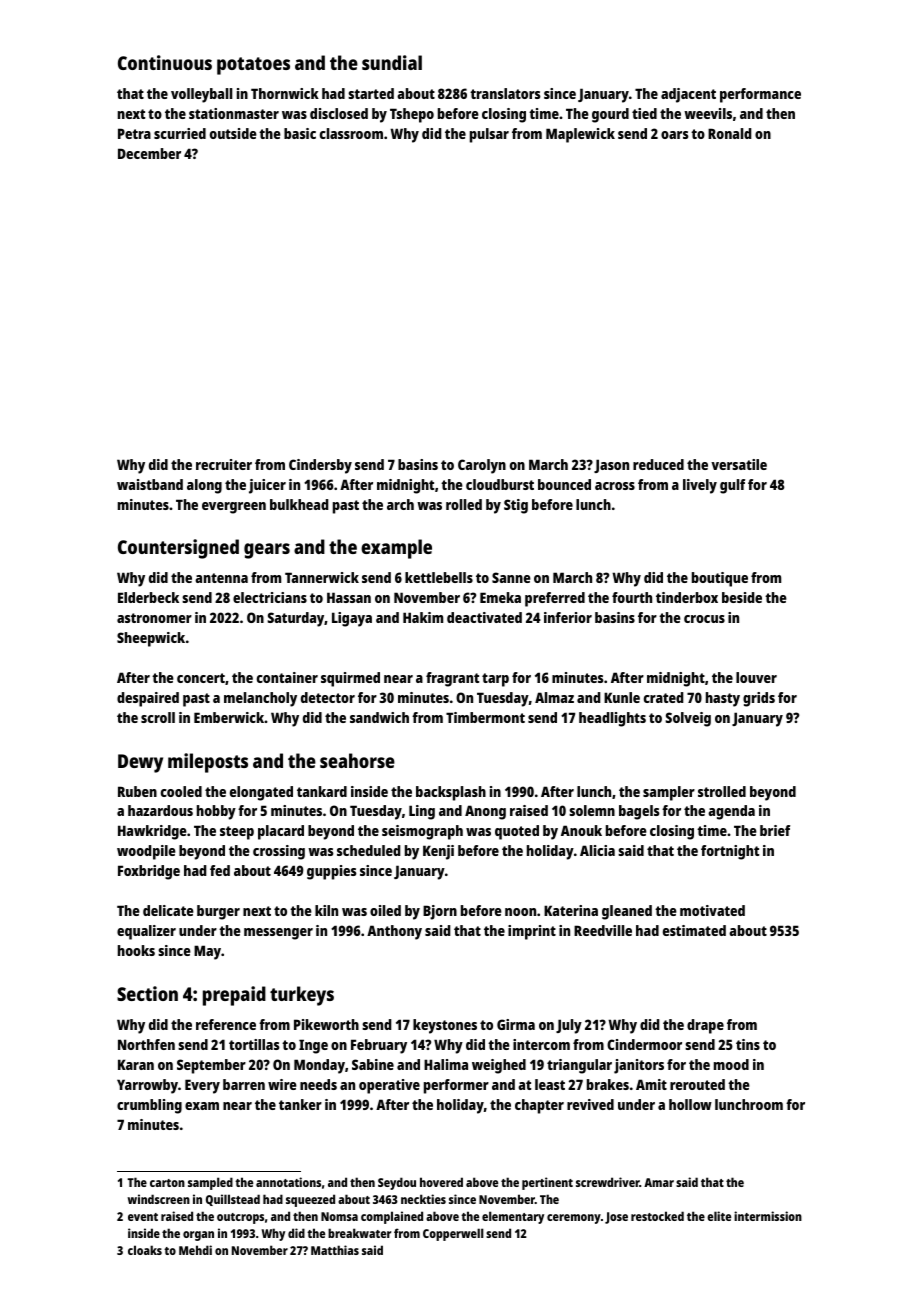 The width and height of the screenshot is (924, 1308). I want to click on ceremony, so click(574, 1219).
